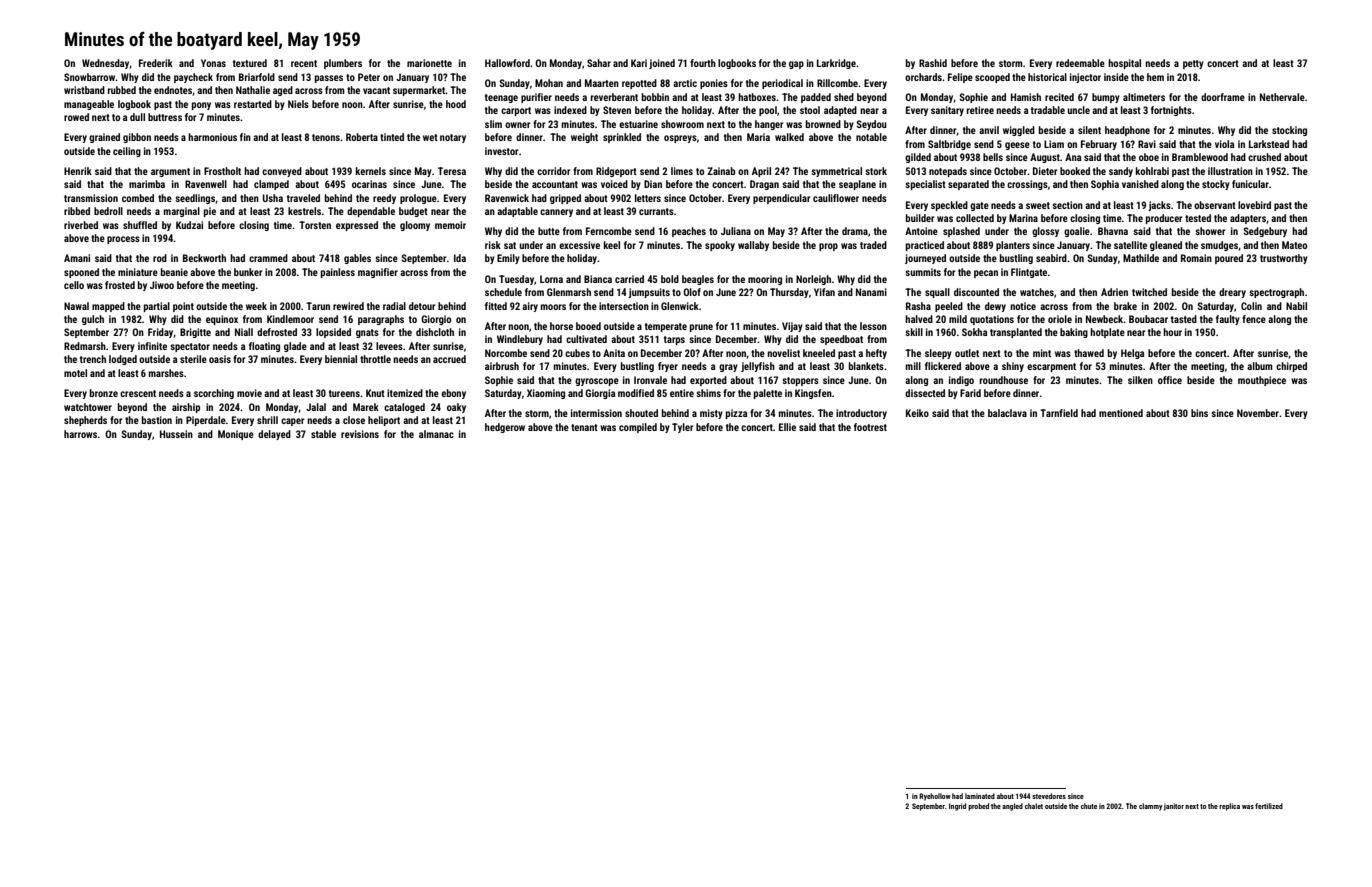  Describe the element at coordinates (316, 407) in the image. I see `Jalal` at that location.
